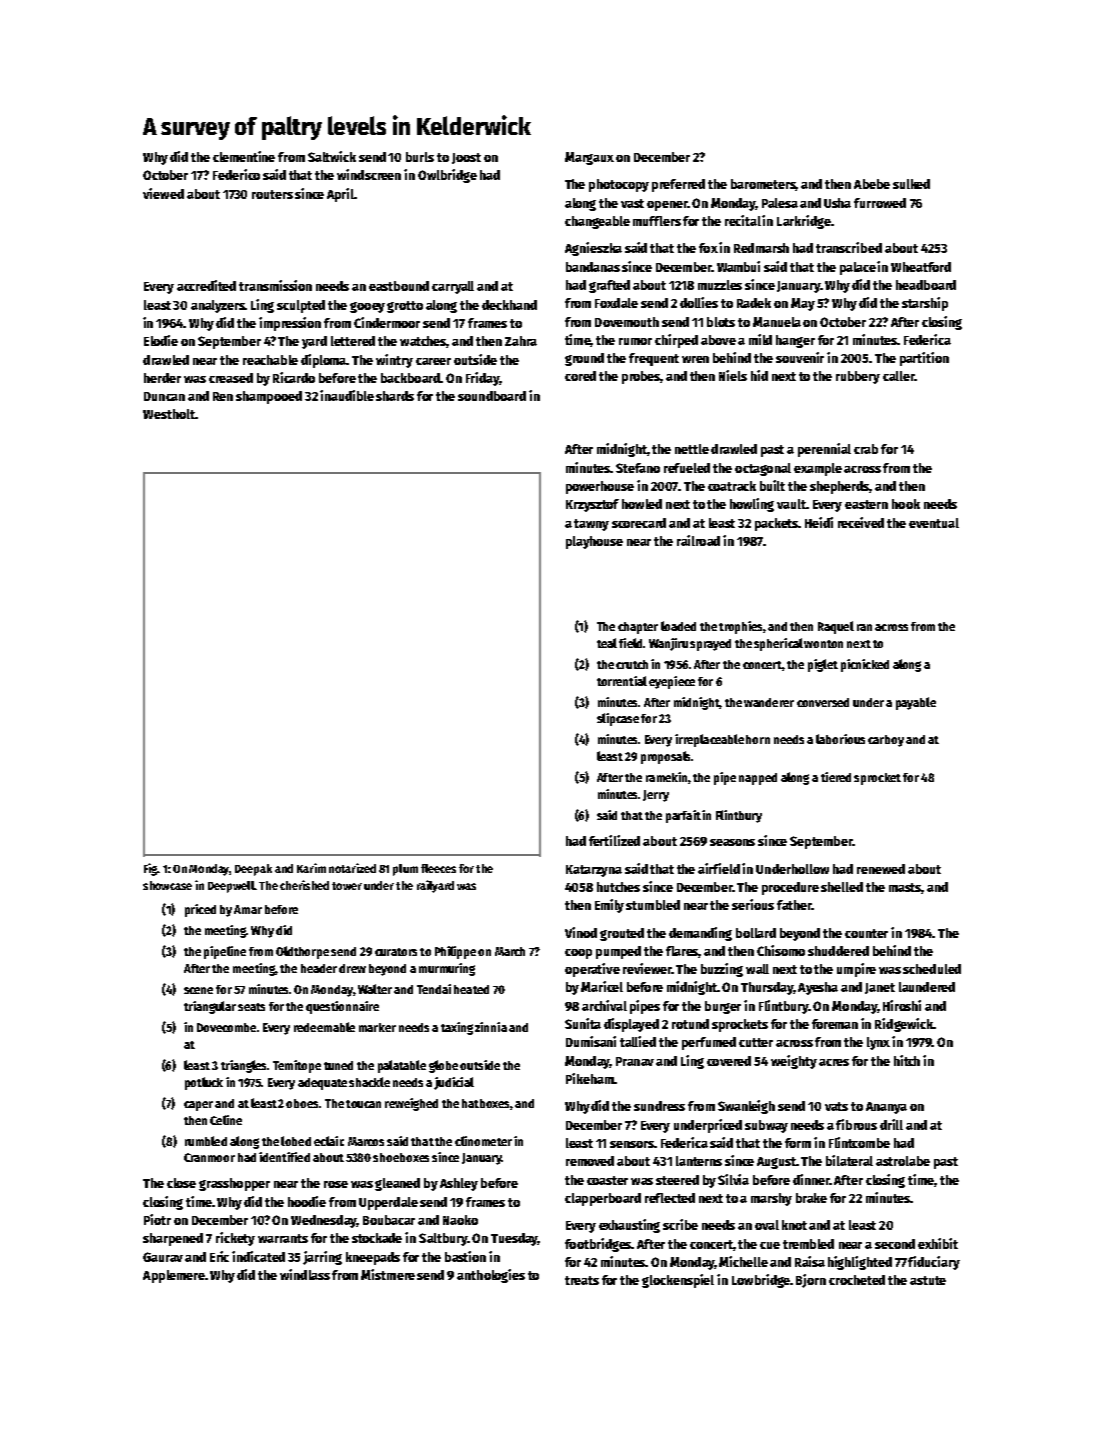 The width and height of the screenshot is (1106, 1431). I want to click on Mistmere, so click(388, 1274).
